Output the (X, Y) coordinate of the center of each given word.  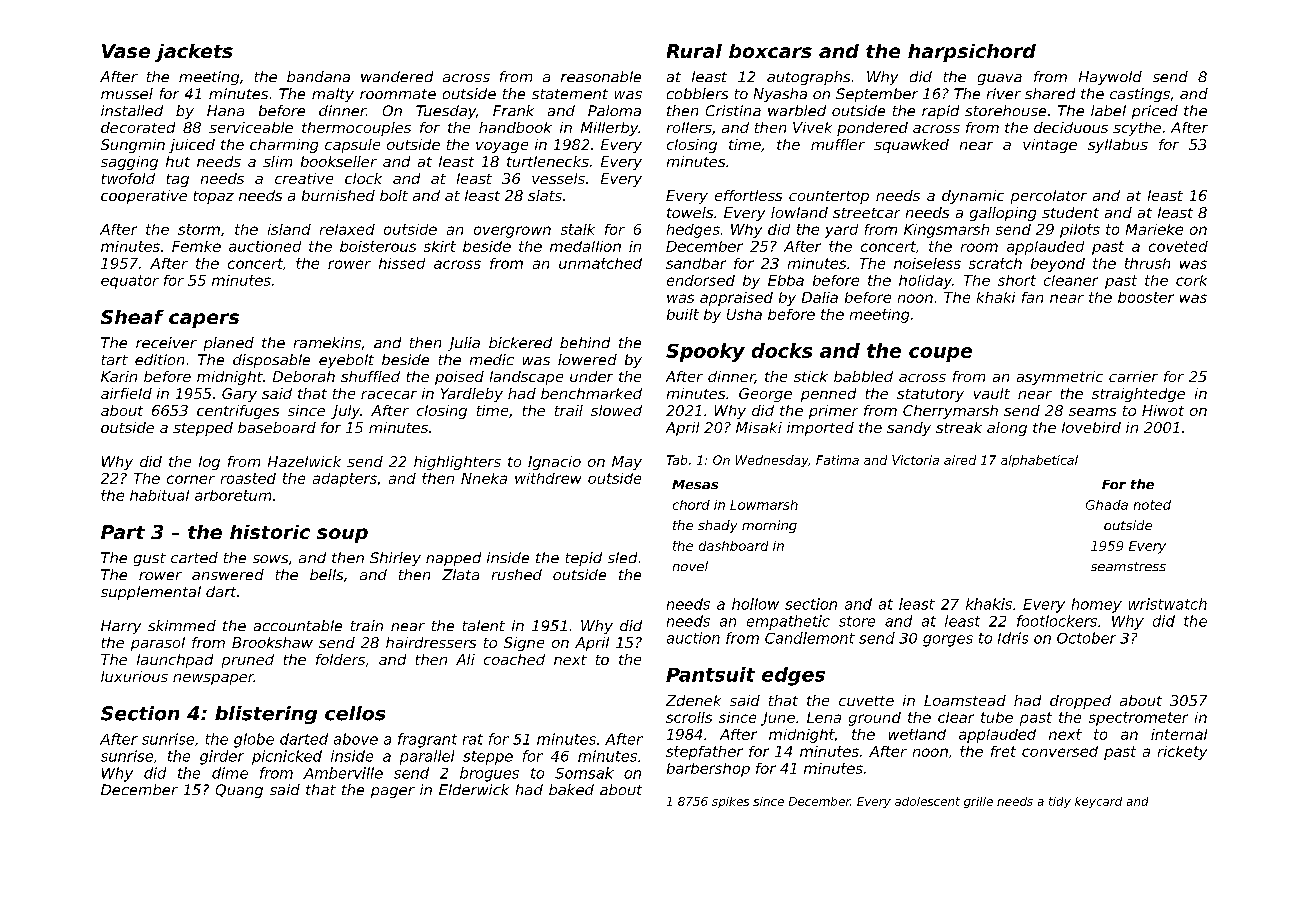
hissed (402, 263)
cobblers (697, 93)
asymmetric (1060, 378)
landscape (526, 378)
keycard (1098, 802)
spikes (730, 802)
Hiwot (1163, 410)
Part (123, 532)
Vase (126, 51)
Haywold (1110, 78)
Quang (239, 791)
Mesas (695, 484)
